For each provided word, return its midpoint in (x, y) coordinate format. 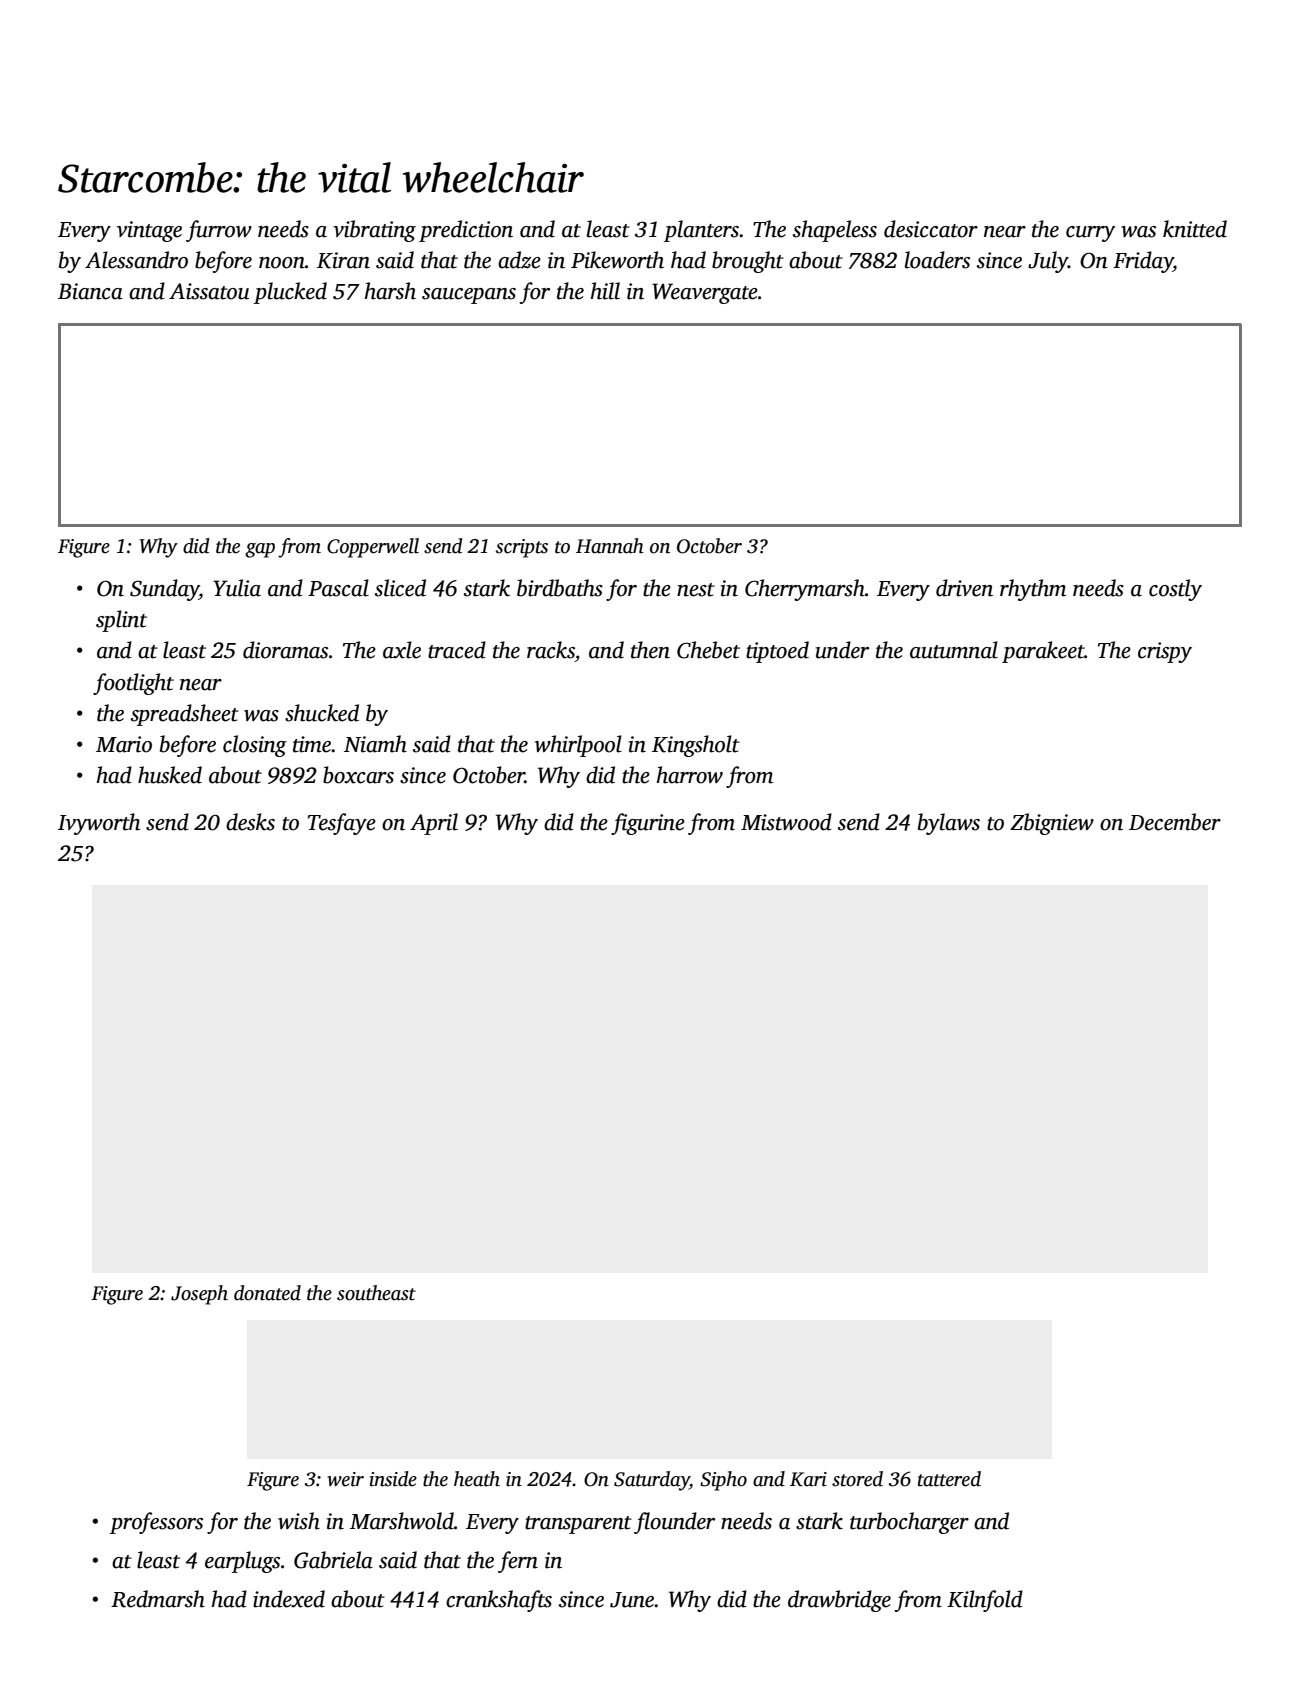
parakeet (1043, 652)
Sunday (164, 590)
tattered (949, 1479)
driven (964, 588)
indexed (289, 1599)
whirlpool (578, 746)
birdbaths (560, 588)
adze (519, 260)
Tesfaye (342, 824)
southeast (376, 1293)
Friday (1143, 262)
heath (477, 1479)
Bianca (90, 291)
